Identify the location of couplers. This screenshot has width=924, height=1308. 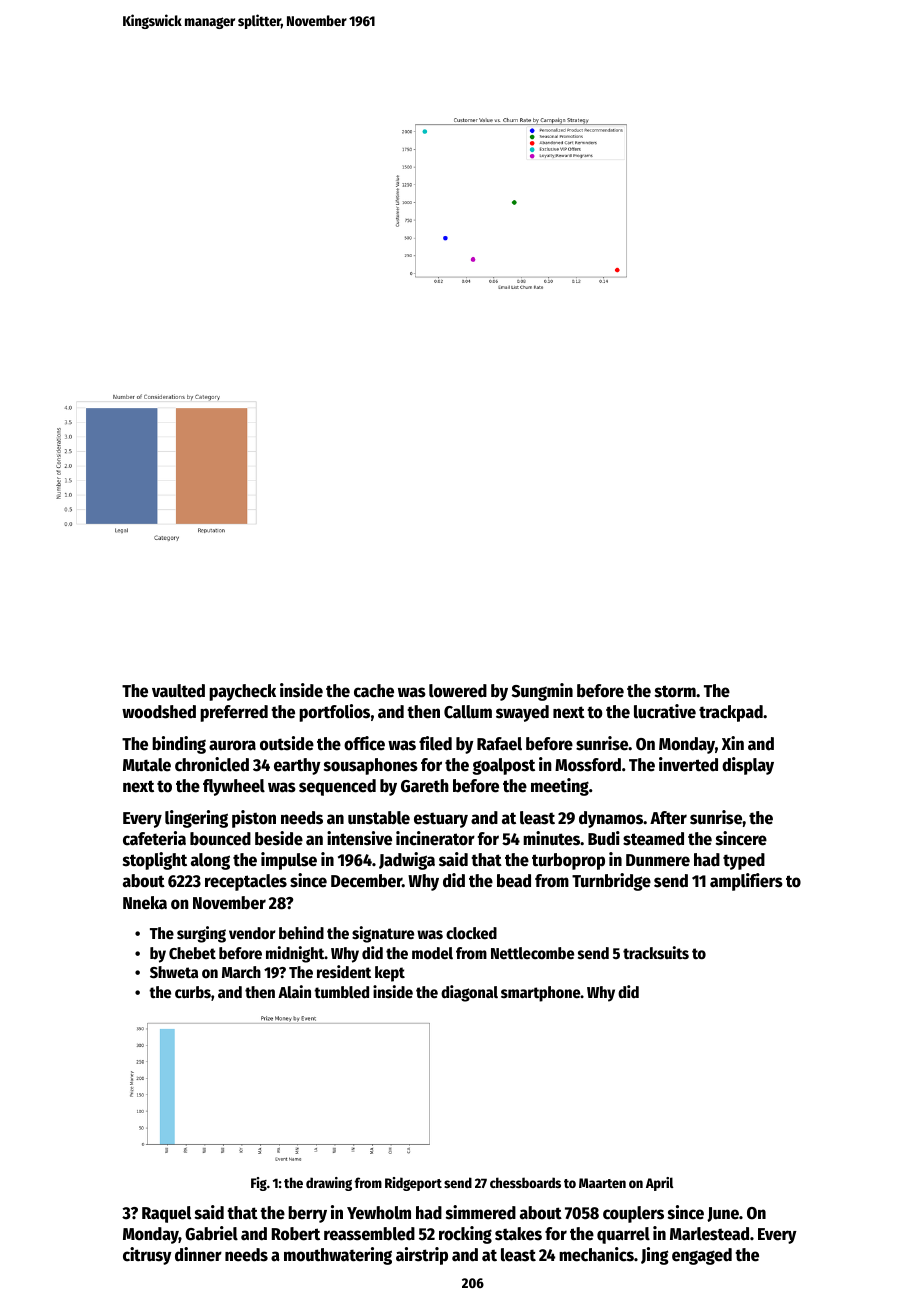
(633, 1214).
